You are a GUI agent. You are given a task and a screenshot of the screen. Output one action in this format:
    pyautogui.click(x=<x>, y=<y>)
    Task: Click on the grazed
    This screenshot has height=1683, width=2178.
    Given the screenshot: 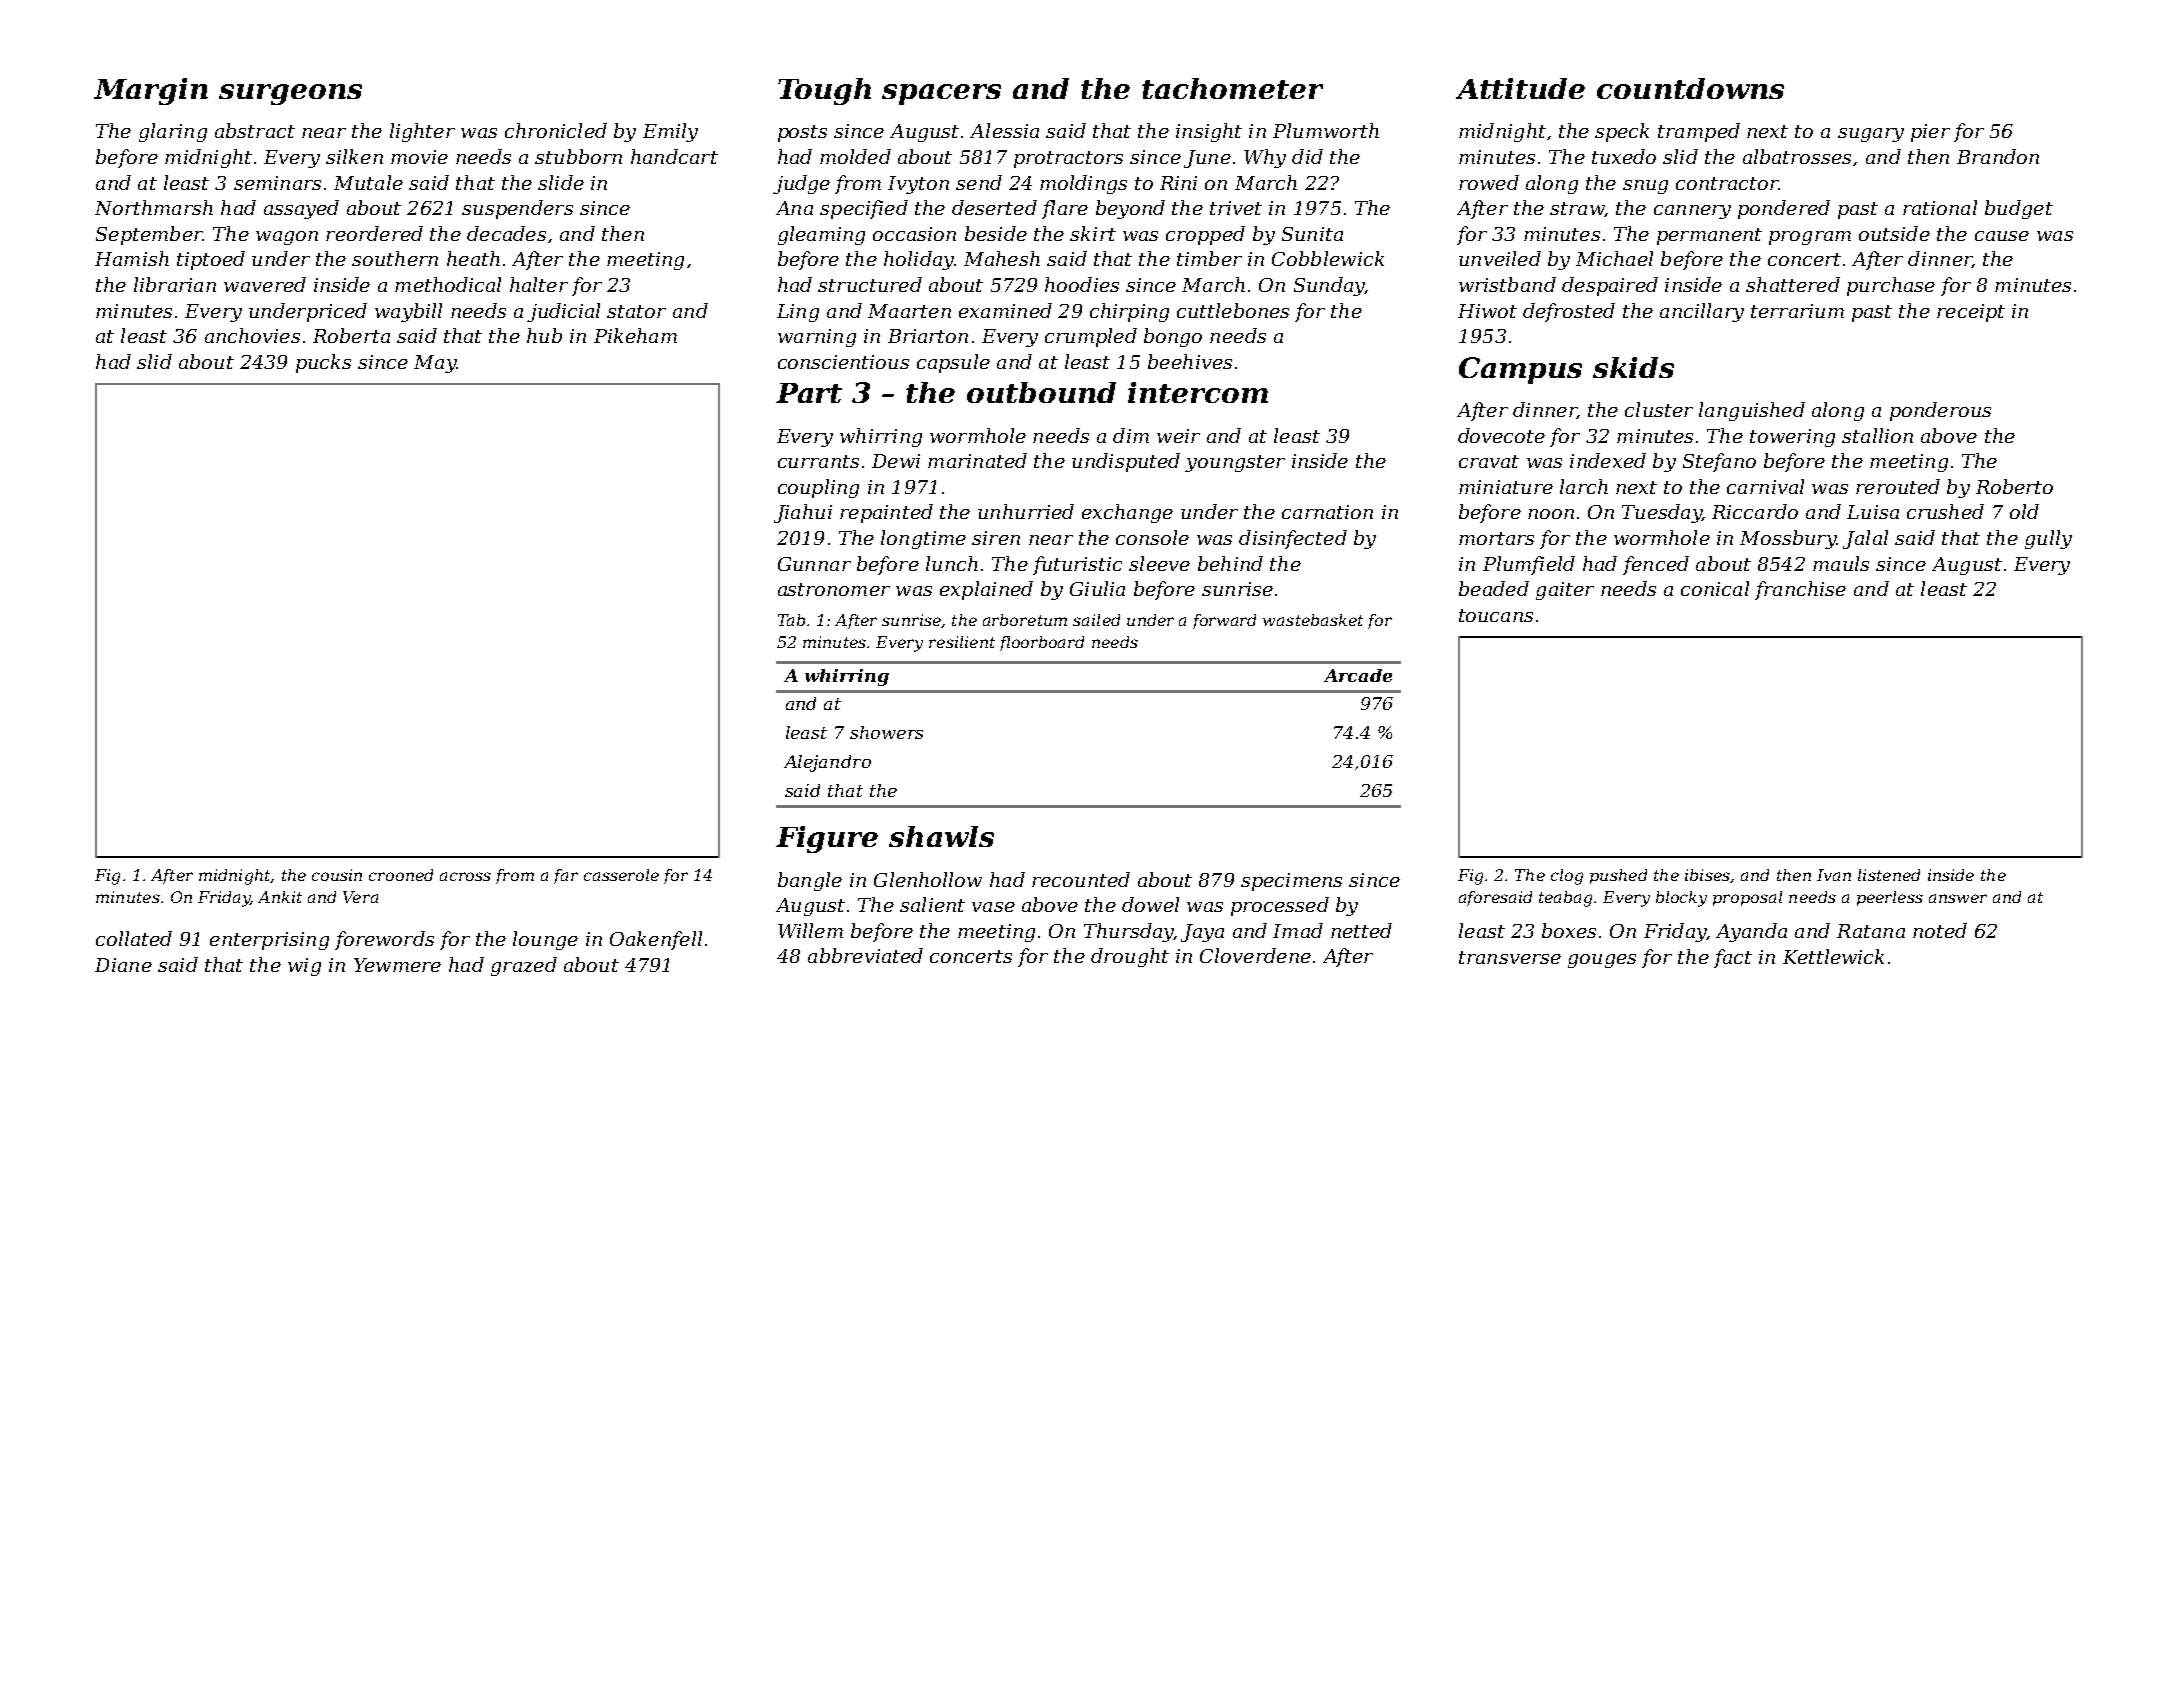 What is the action you would take?
    pyautogui.click(x=524, y=966)
